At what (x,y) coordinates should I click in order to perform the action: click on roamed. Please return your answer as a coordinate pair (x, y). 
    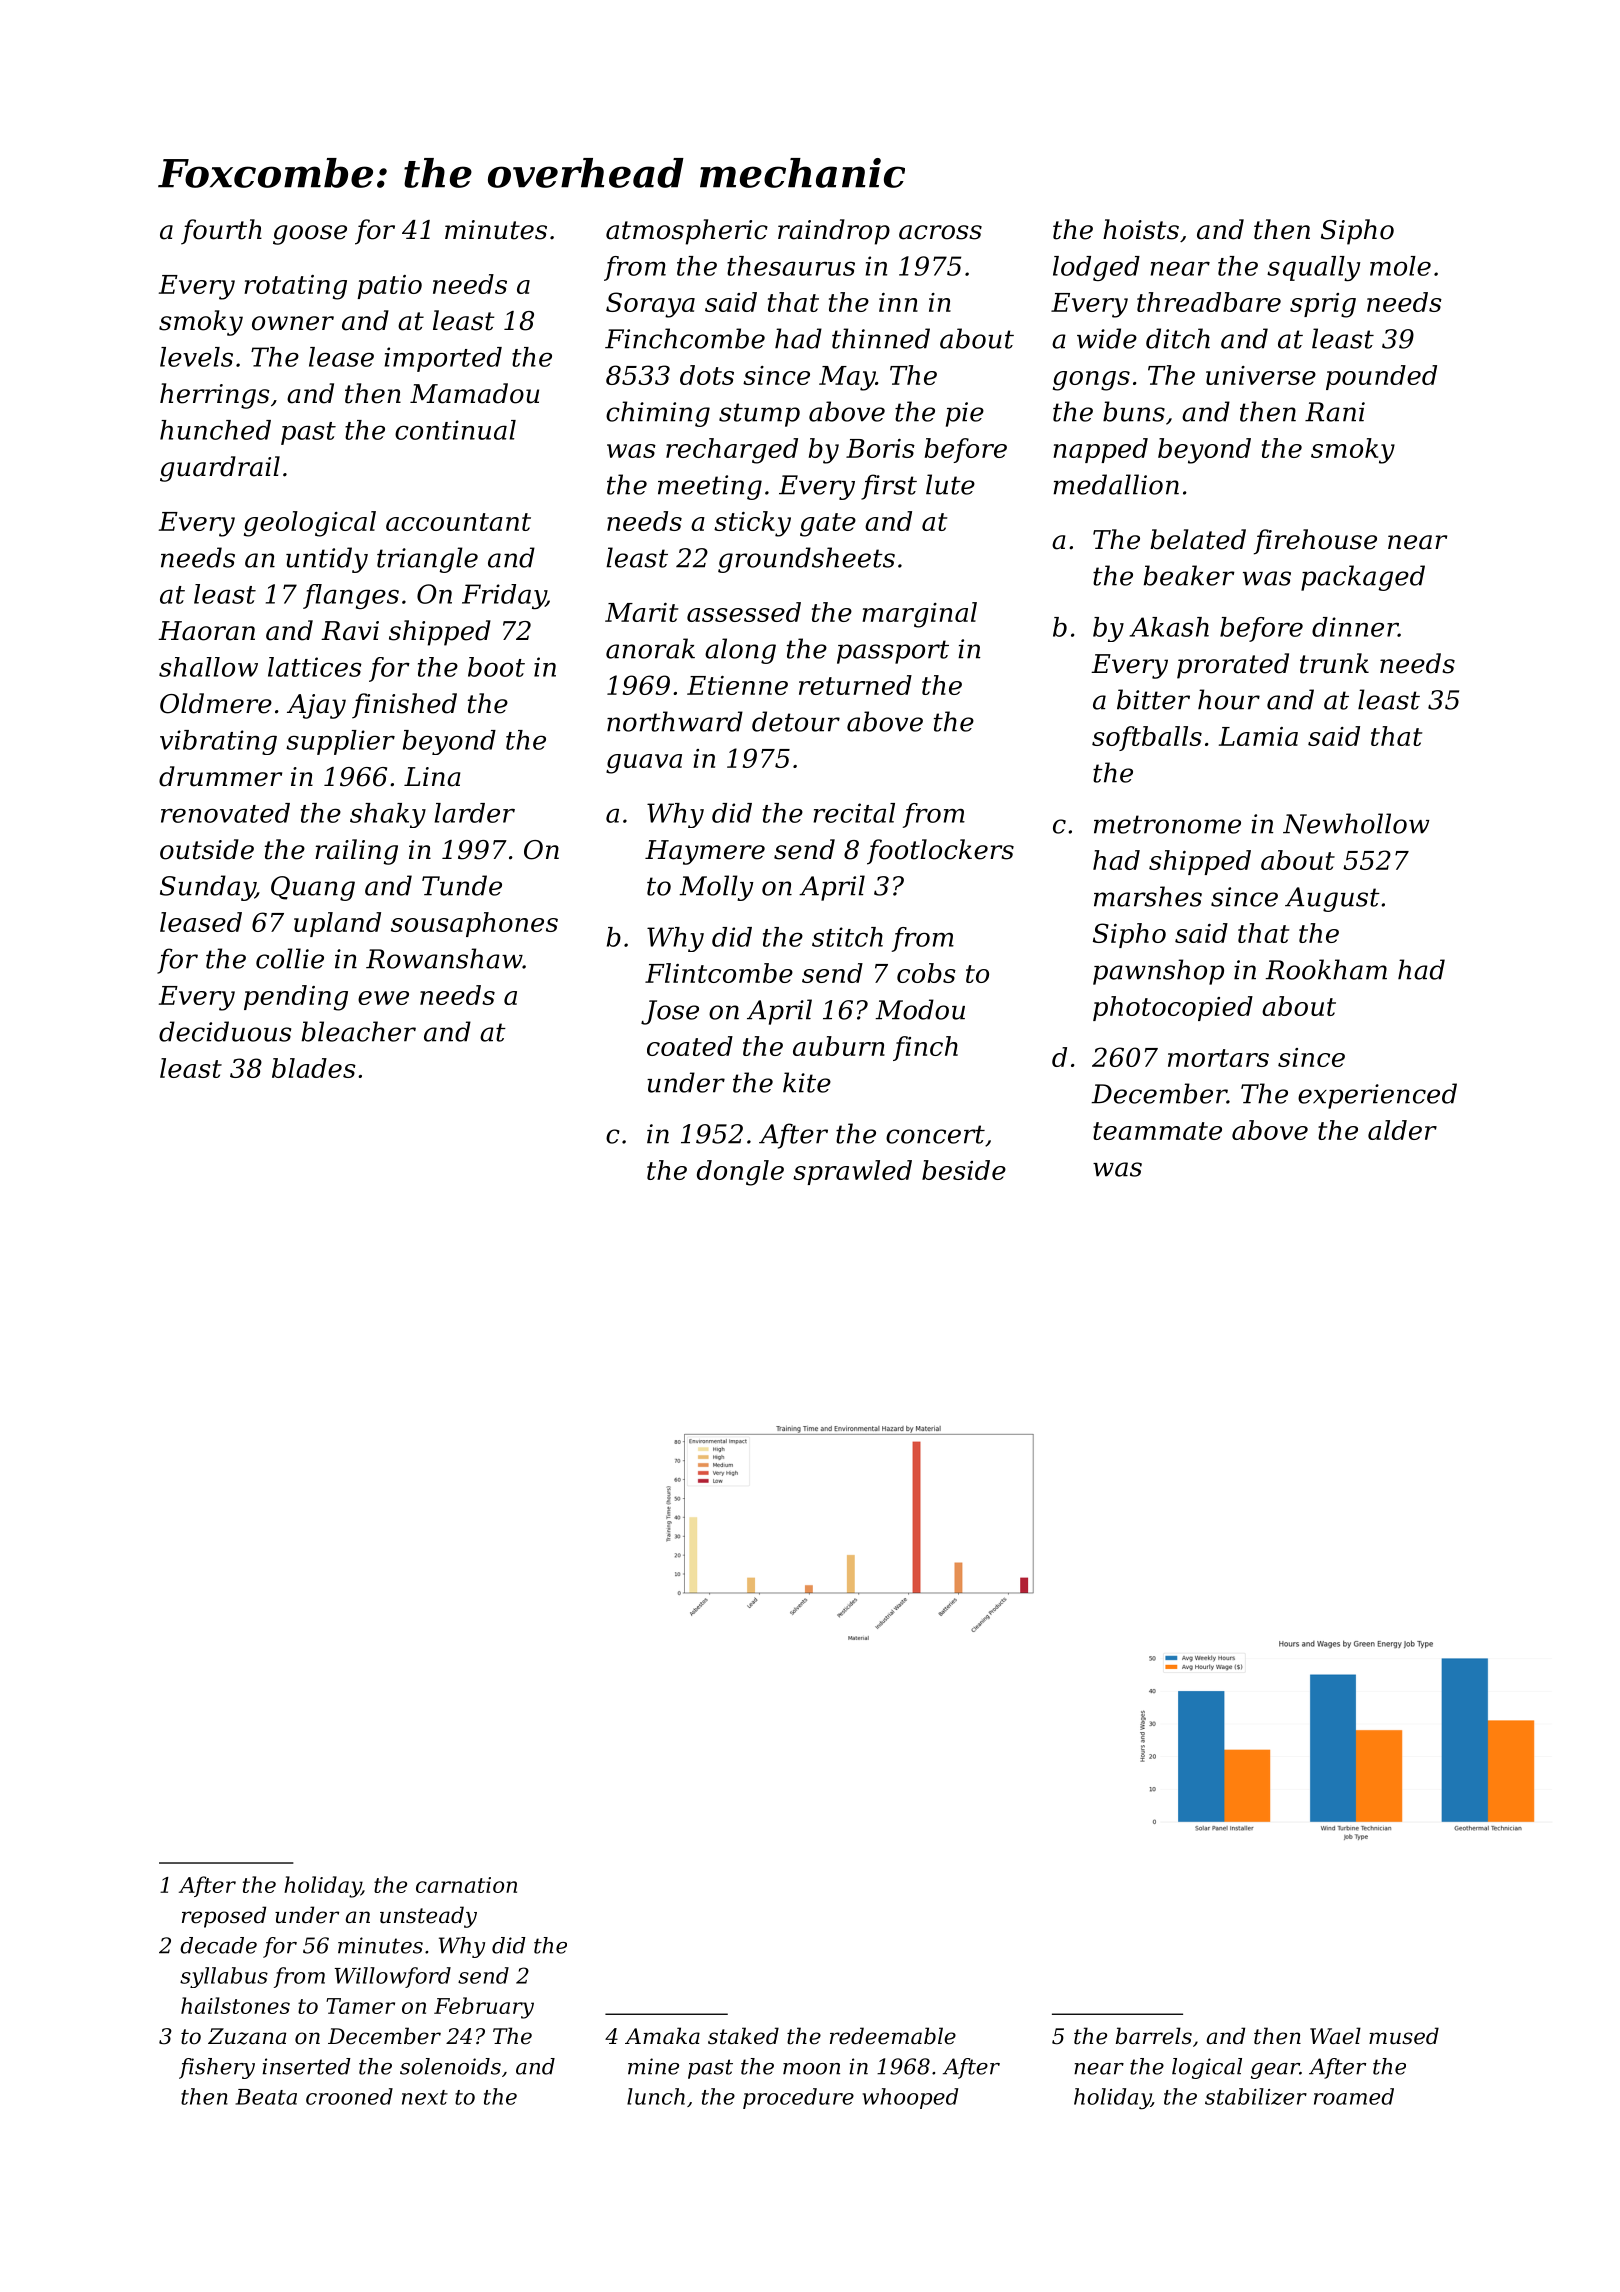
    Looking at the image, I should click on (1354, 2096).
